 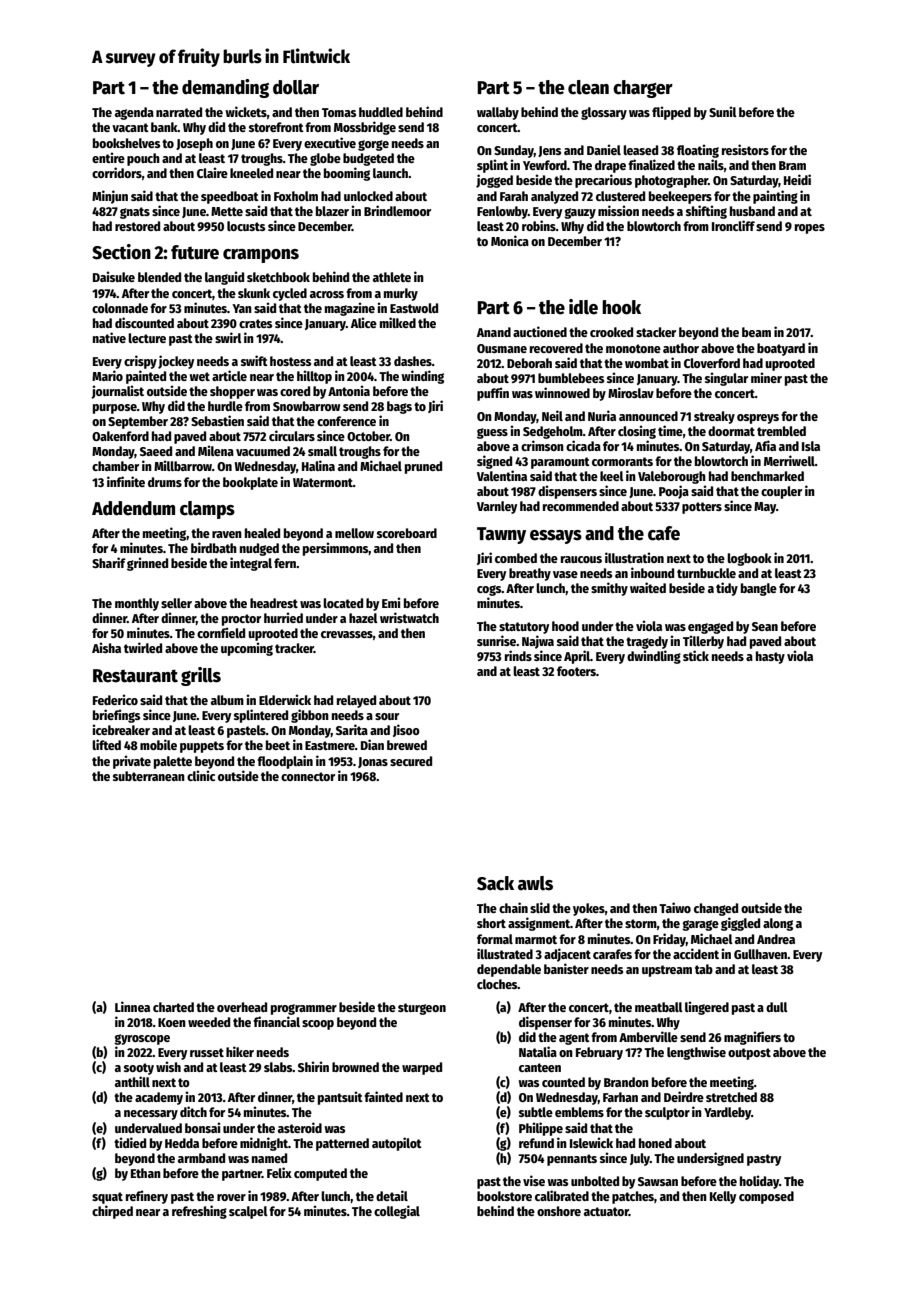 What do you see at coordinates (310, 716) in the screenshot?
I see `gibbon` at bounding box center [310, 716].
